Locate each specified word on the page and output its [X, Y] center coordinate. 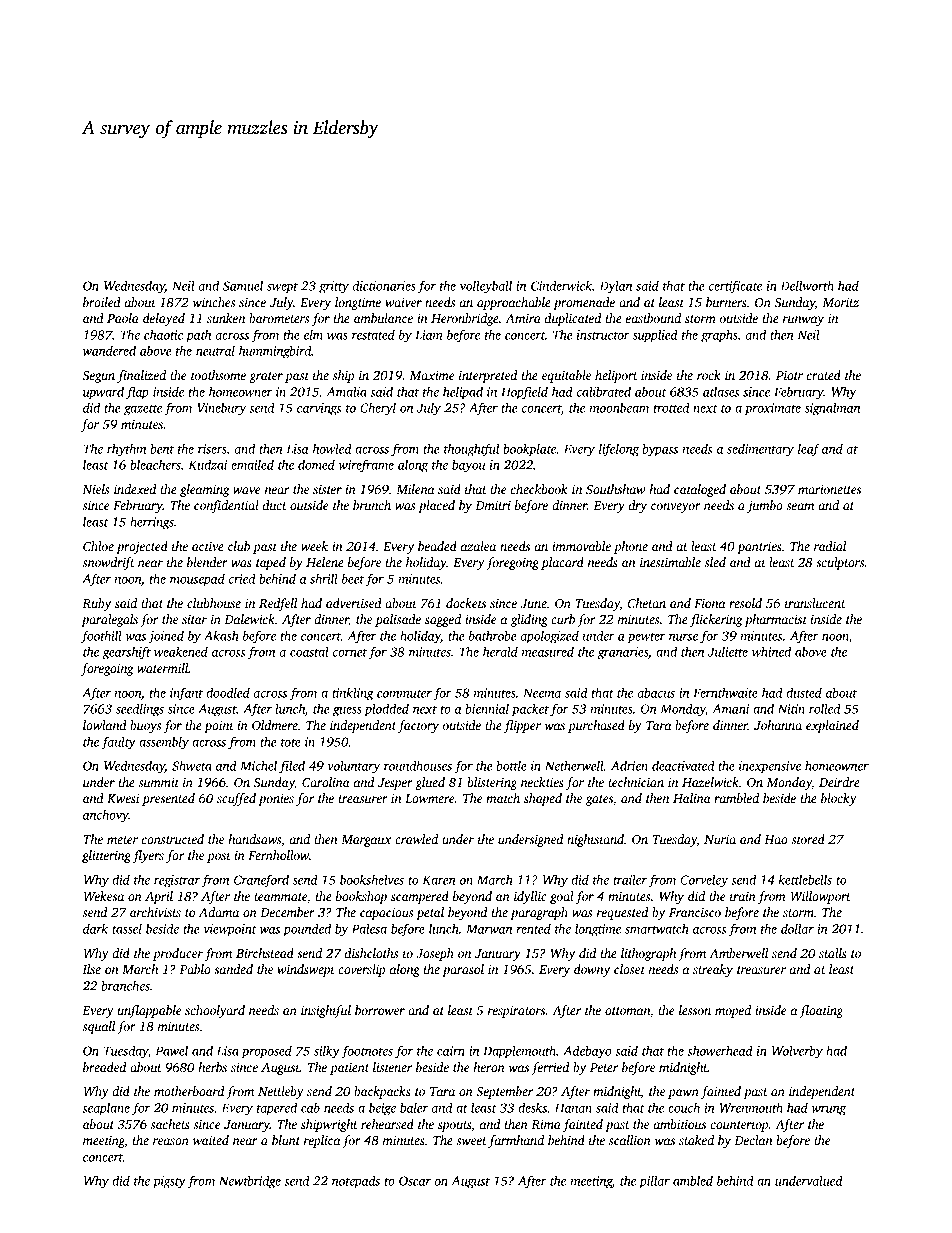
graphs [719, 336]
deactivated [683, 765]
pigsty [169, 1182]
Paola [123, 318]
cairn [451, 1051]
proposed [266, 1052]
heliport [616, 376]
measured [548, 651]
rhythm [126, 450]
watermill [162, 668]
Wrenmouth [751, 1108]
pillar [654, 1182]
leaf [809, 450]
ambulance [383, 318]
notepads [356, 1182]
